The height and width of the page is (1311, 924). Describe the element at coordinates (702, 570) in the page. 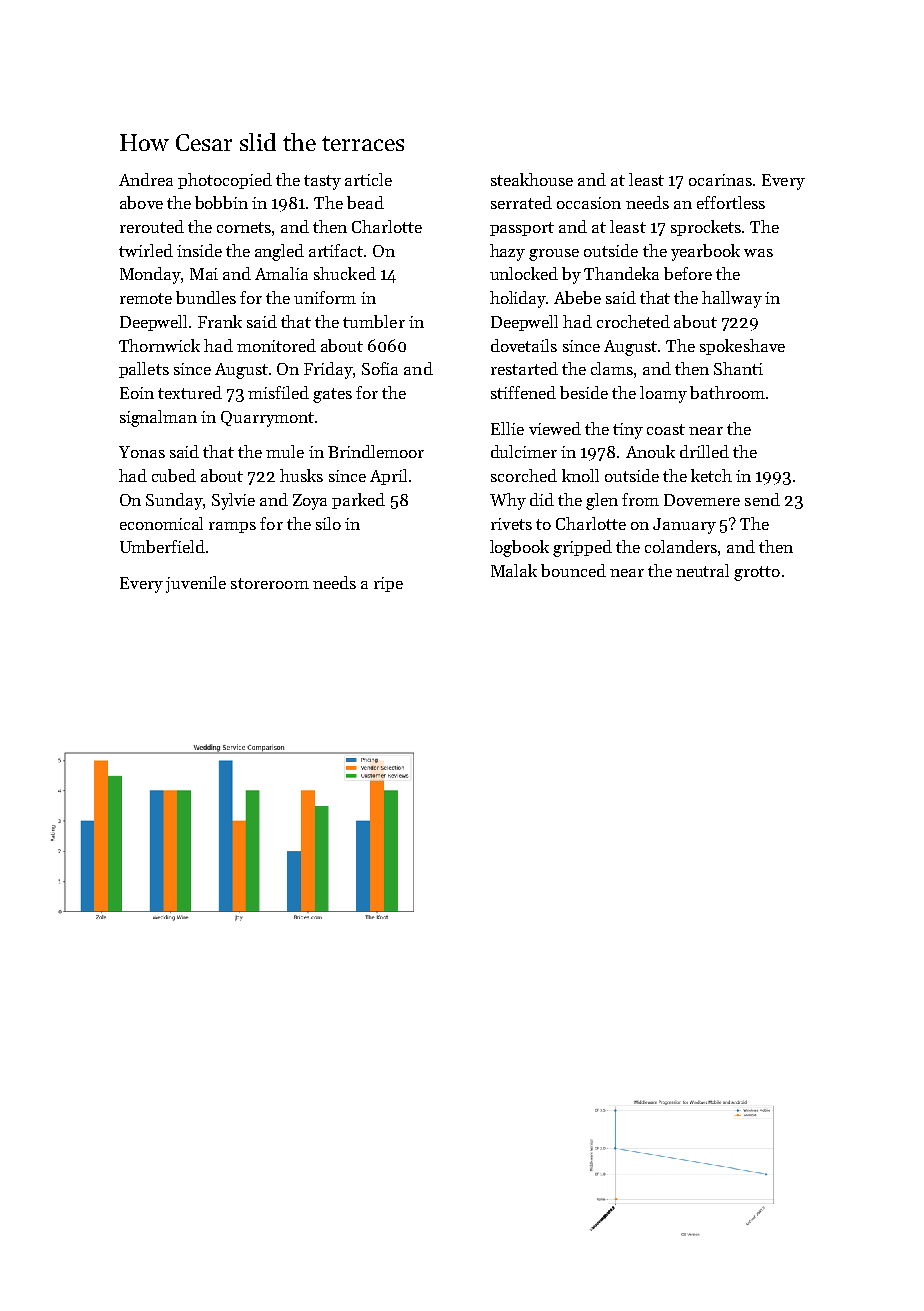

I see `neutral` at that location.
